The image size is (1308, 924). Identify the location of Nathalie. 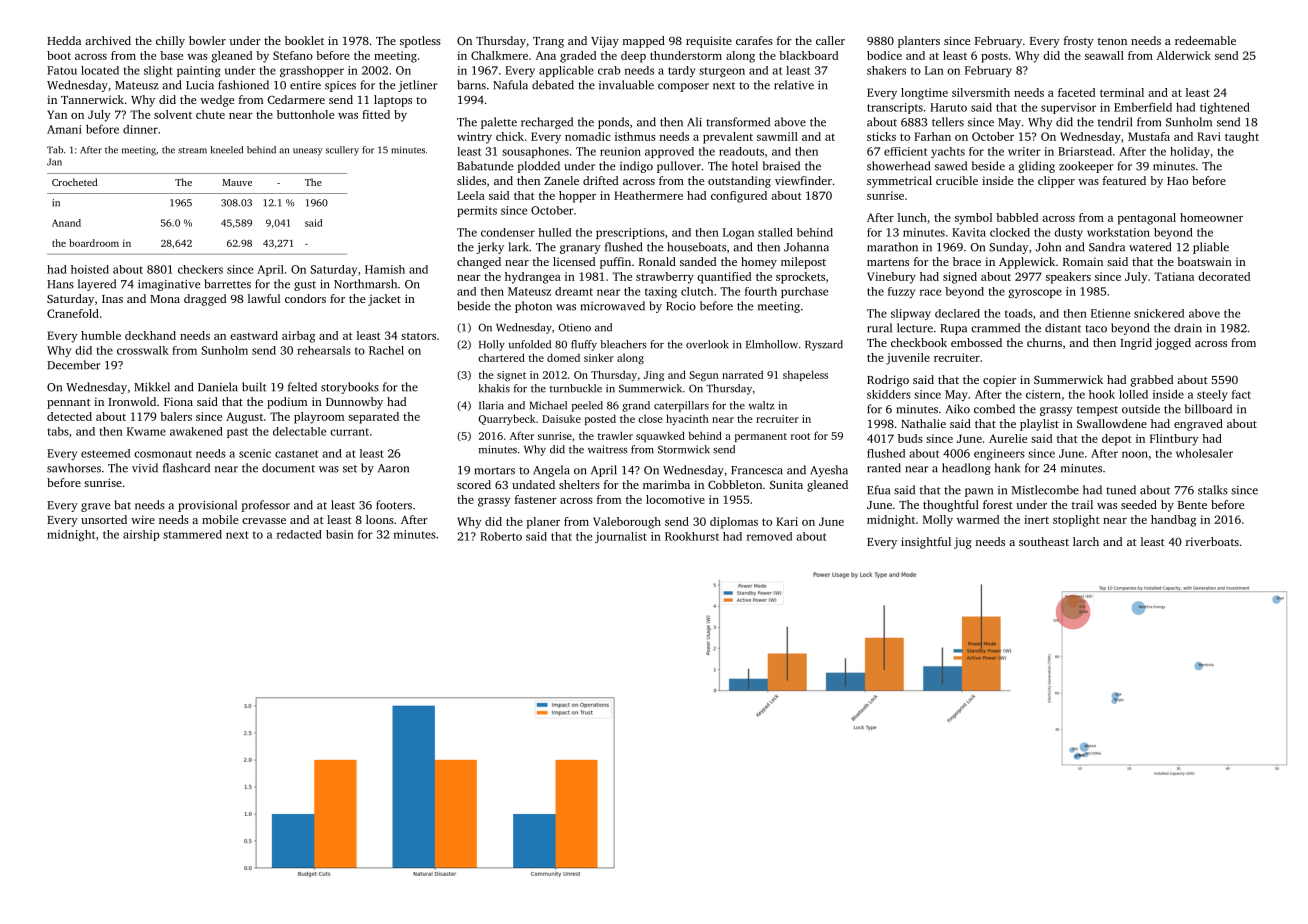
(923, 423).
